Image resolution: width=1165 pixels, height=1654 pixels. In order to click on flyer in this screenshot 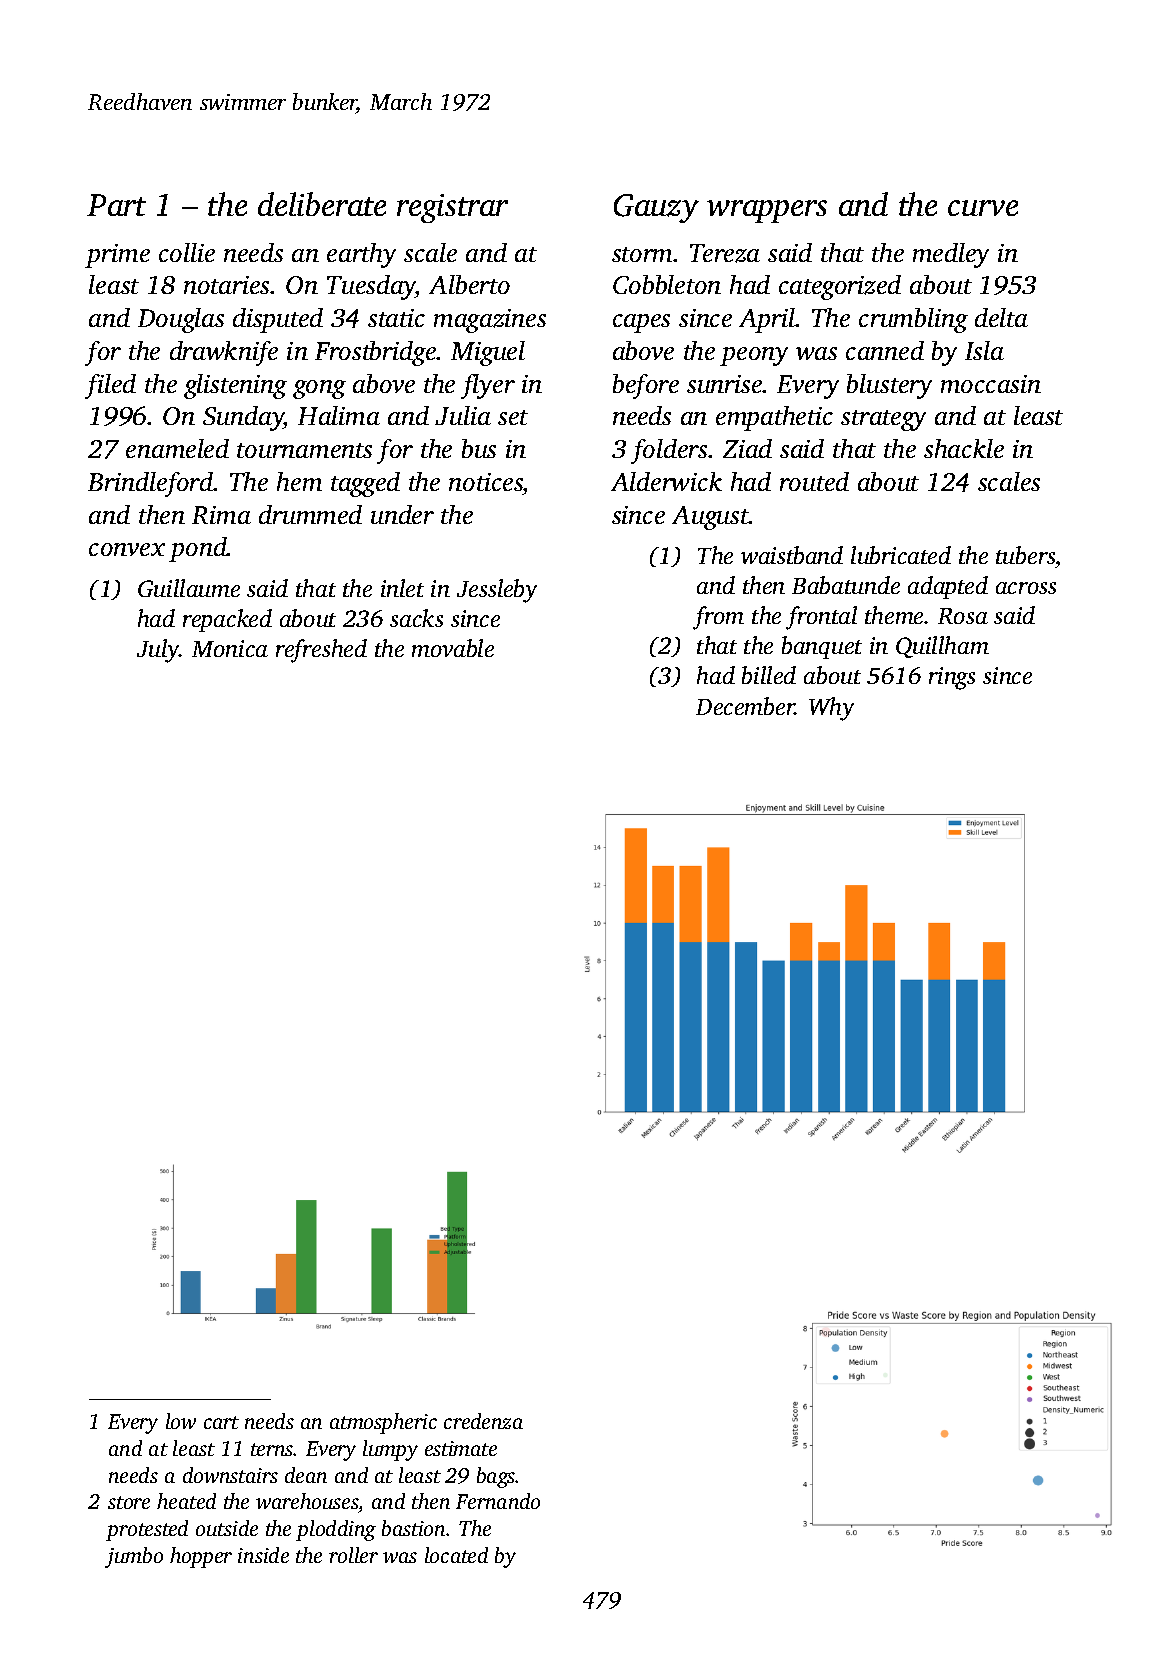, I will do `click(488, 386)`.
